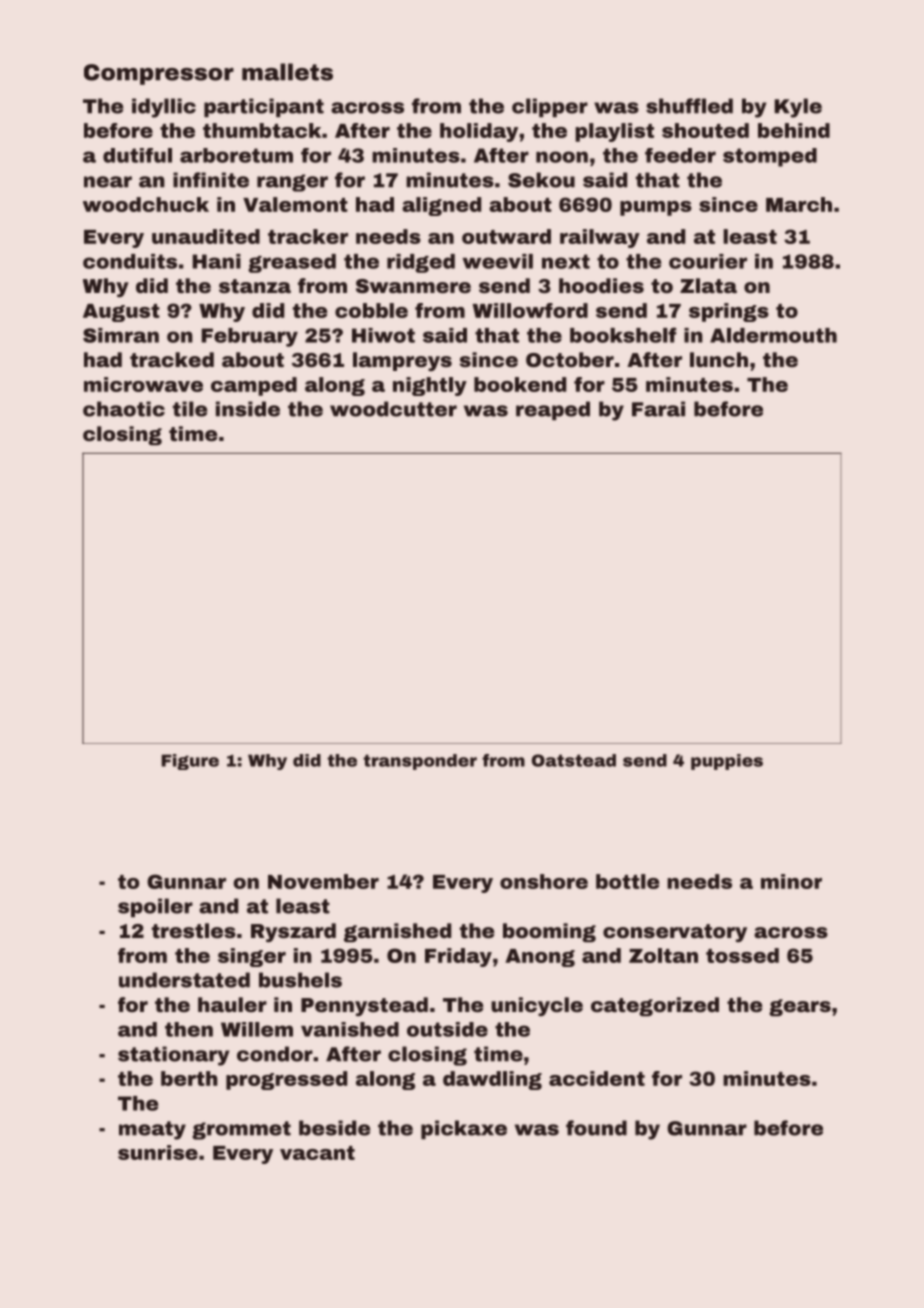  I want to click on sunrise, so click(158, 1152).
